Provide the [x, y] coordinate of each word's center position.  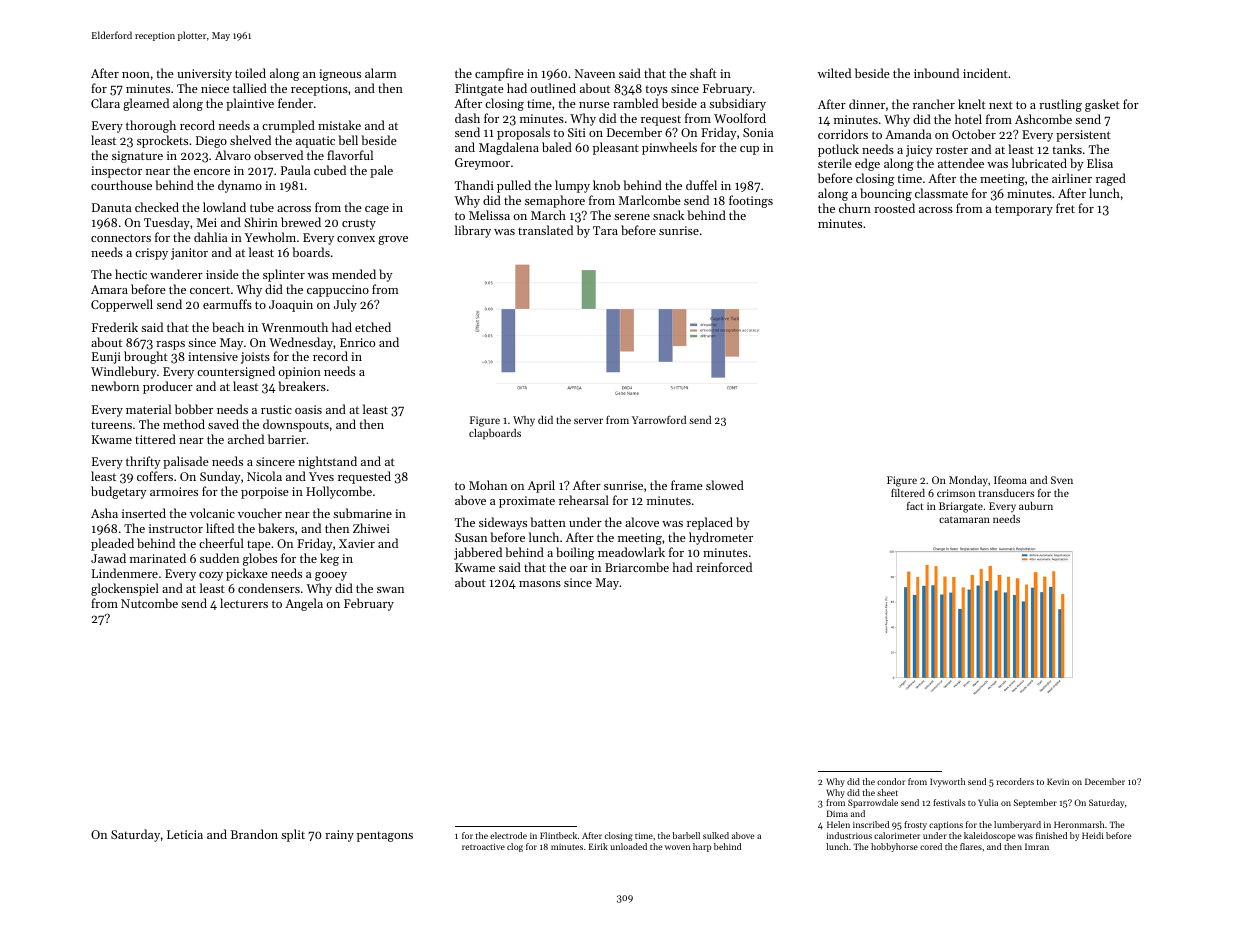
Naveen [595, 73]
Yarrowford [659, 419]
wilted [834, 73]
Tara [605, 230]
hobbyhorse [894, 847]
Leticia [185, 834]
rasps [170, 345]
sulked [716, 835]
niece [215, 88]
